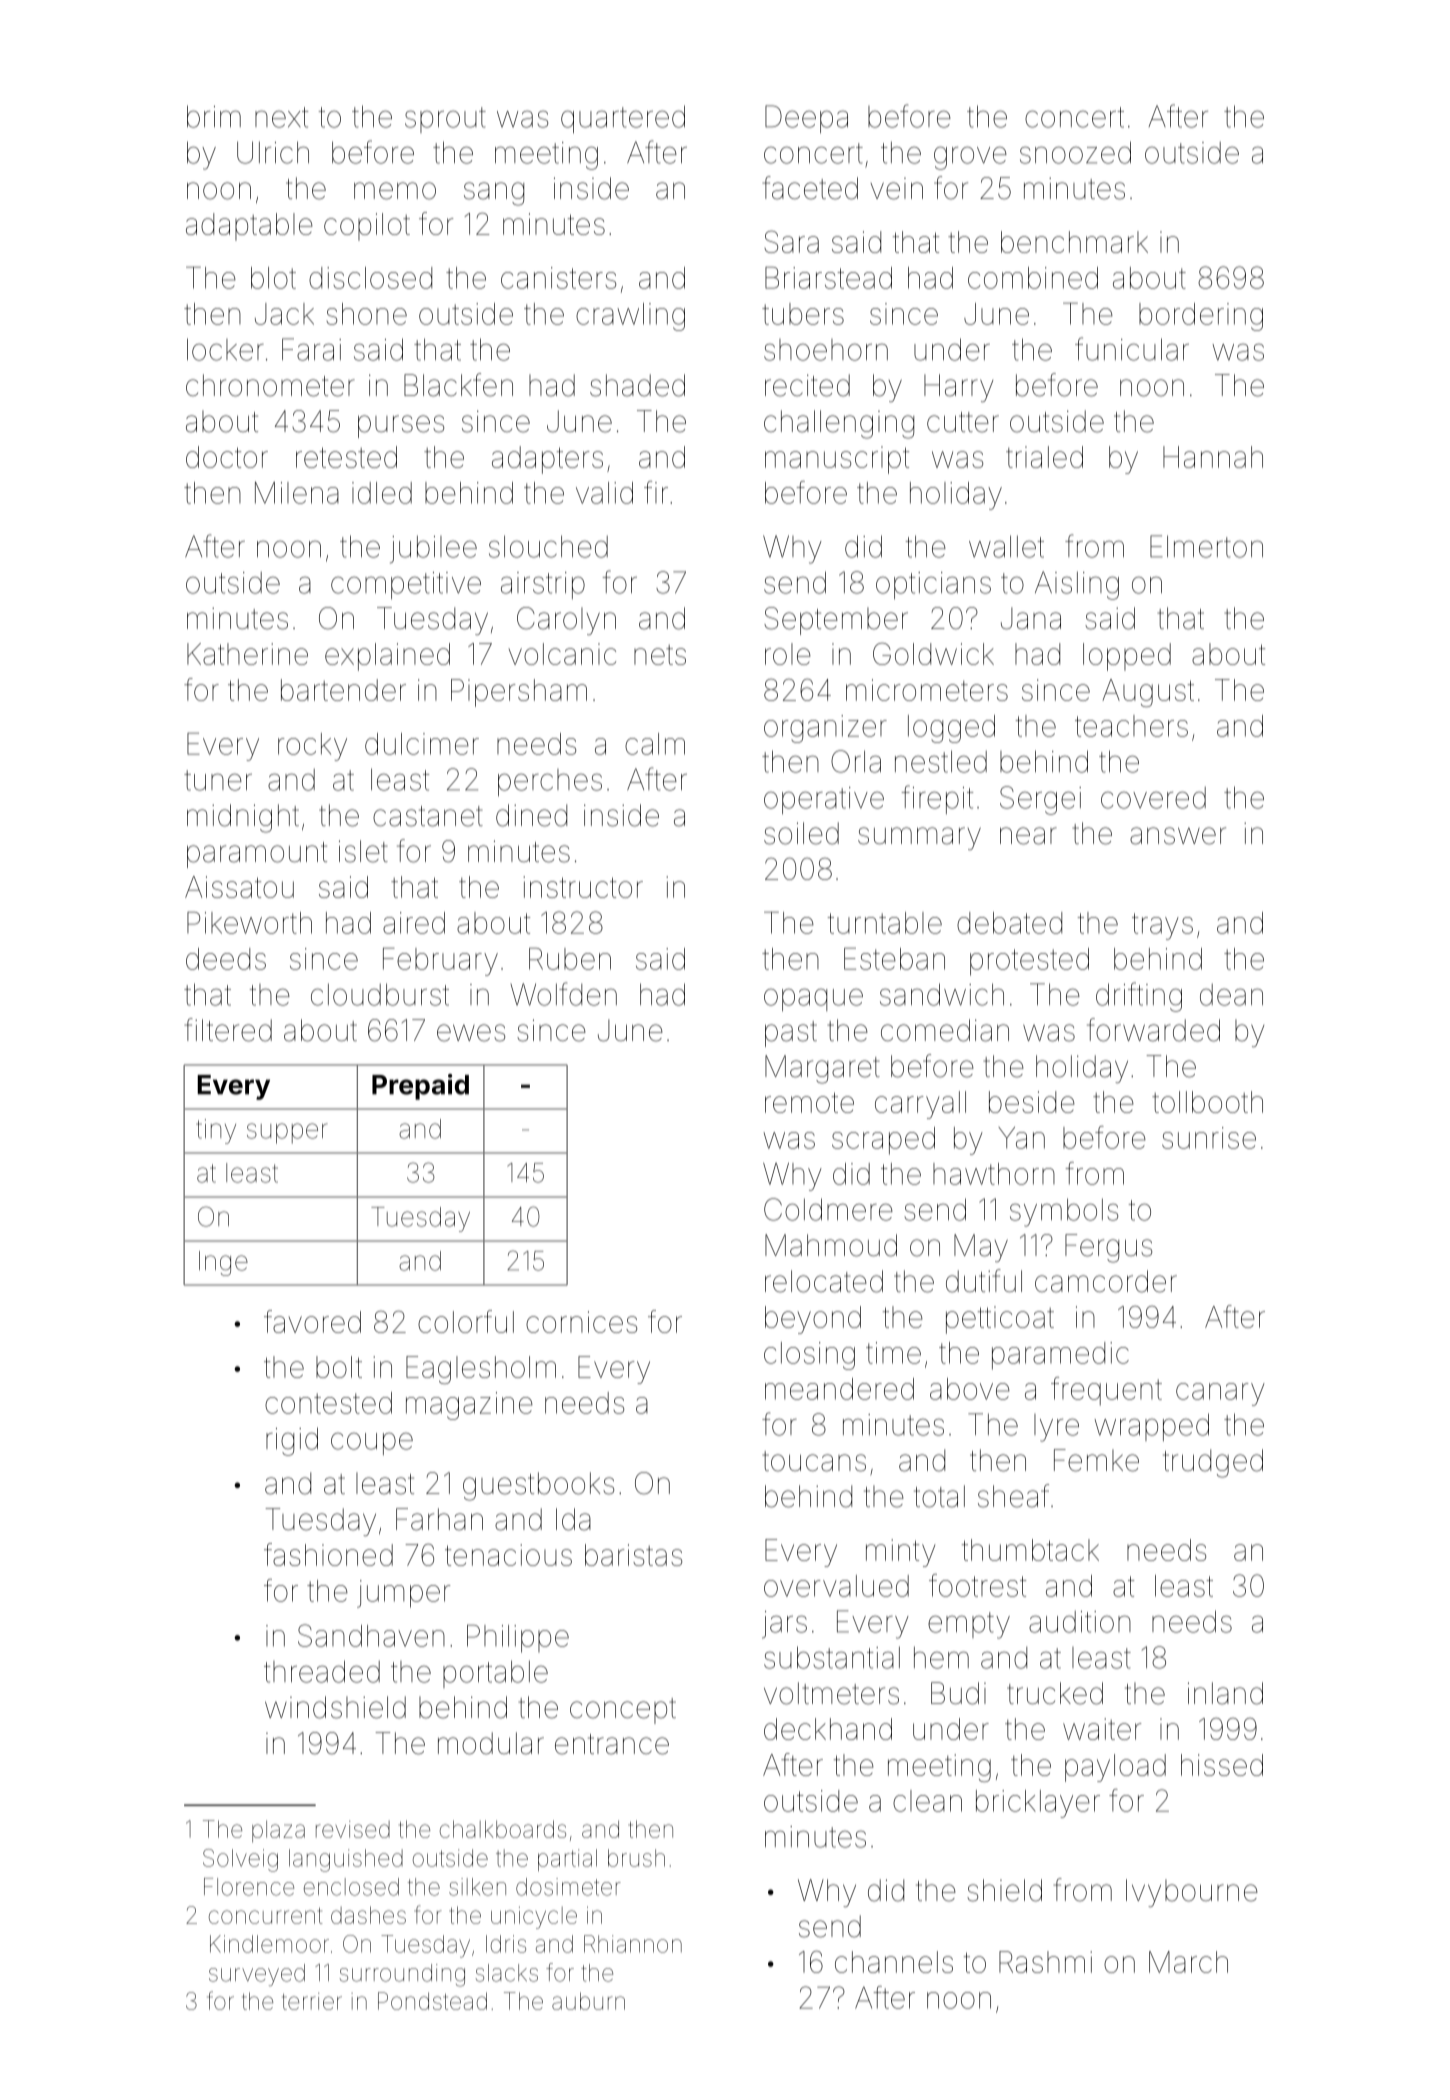  Describe the element at coordinates (637, 385) in the document. I see `shaded` at that location.
